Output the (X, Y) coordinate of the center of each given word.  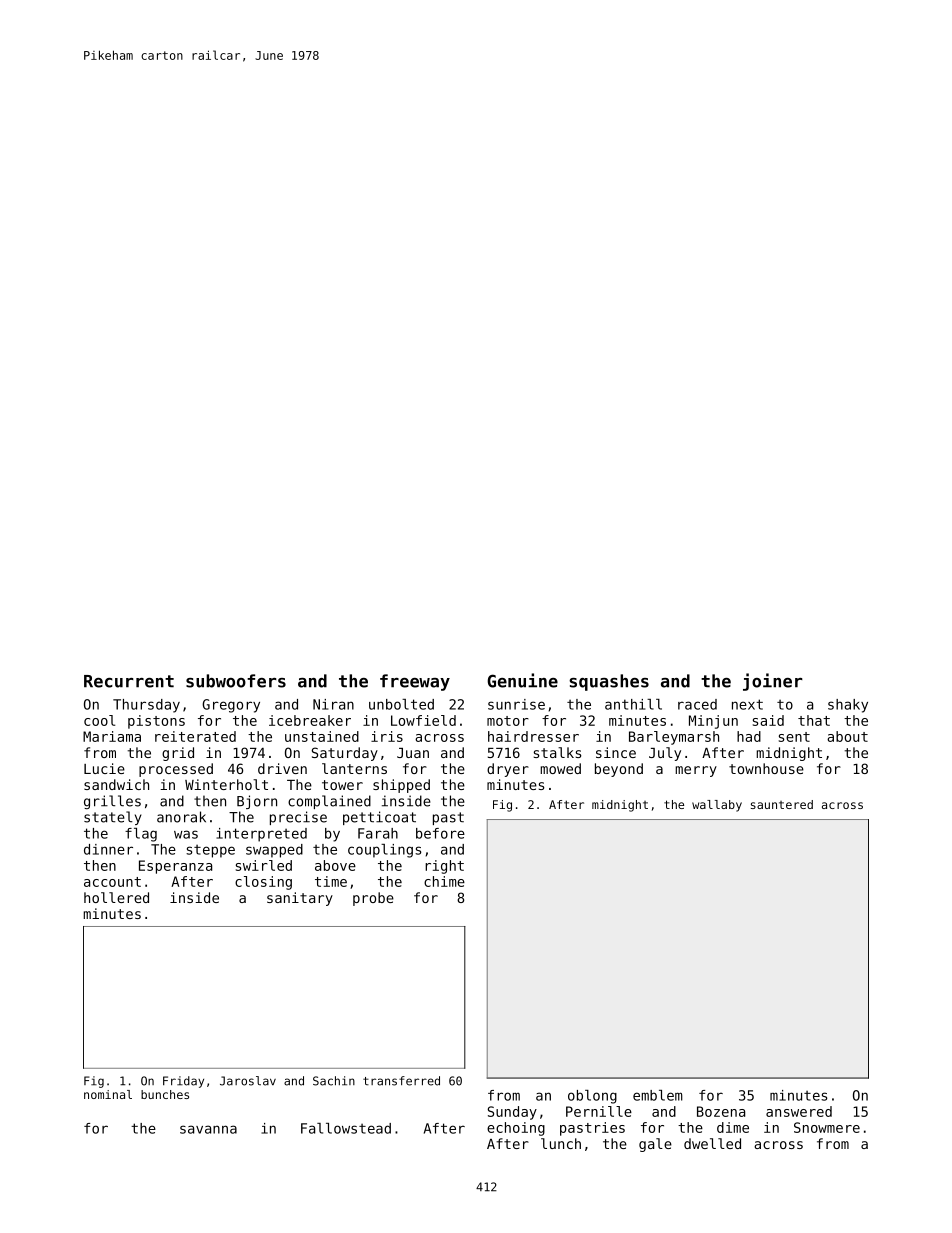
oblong (592, 1097)
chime (444, 881)
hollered (116, 897)
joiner (773, 682)
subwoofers (236, 681)
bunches (165, 1094)
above (335, 865)
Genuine (522, 680)
